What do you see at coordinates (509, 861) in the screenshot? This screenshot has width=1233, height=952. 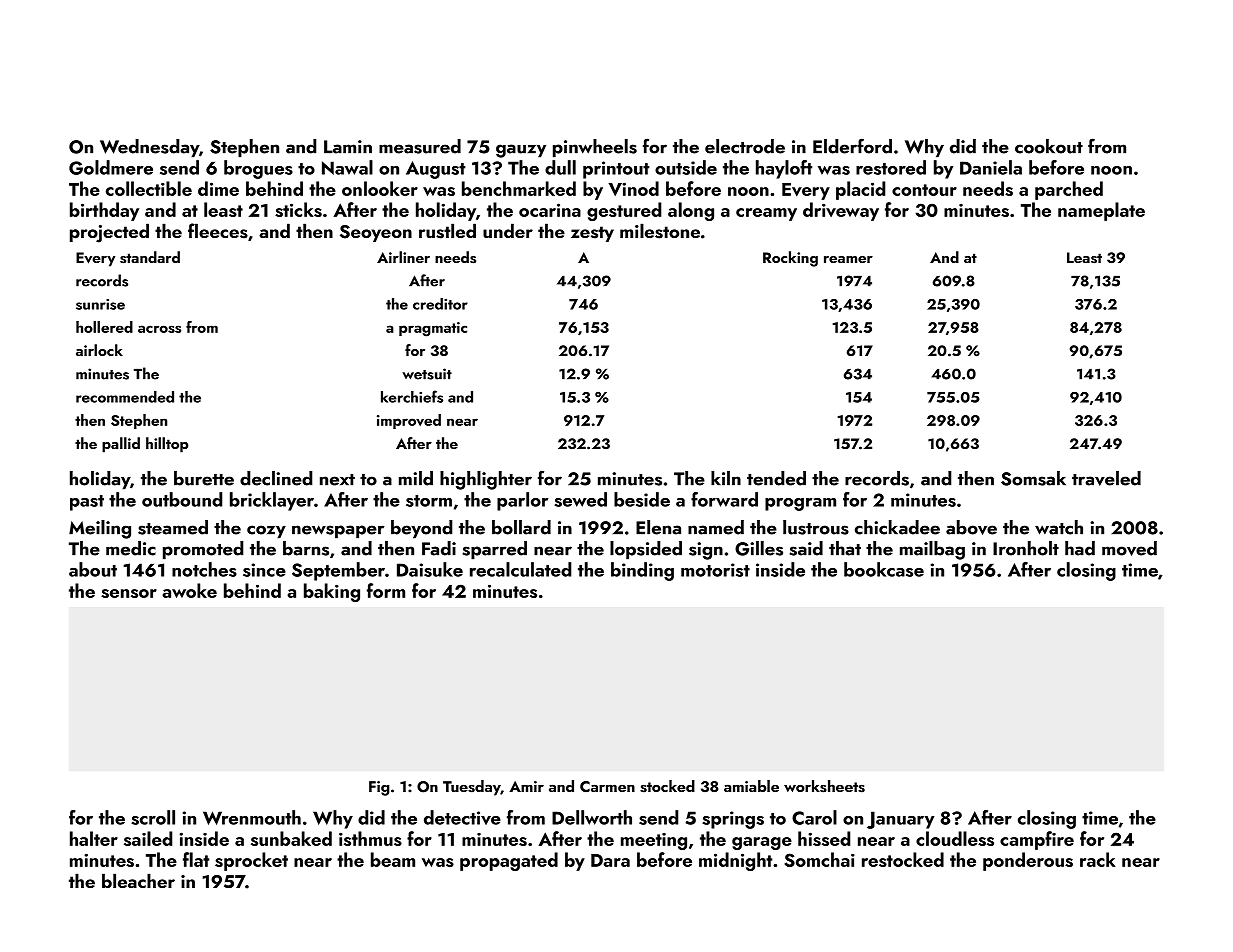 I see `propagated` at bounding box center [509, 861].
